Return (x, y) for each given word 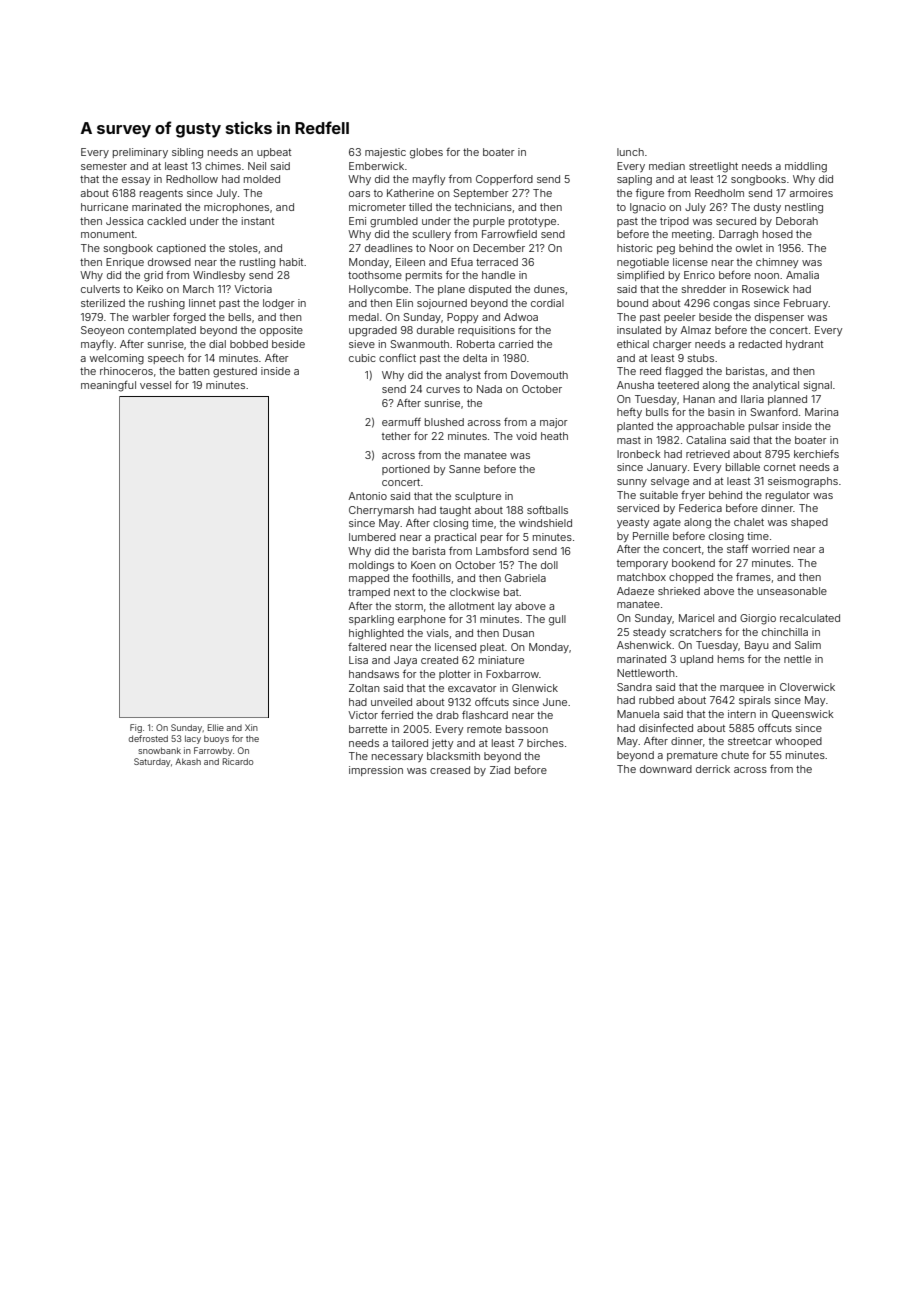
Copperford (504, 180)
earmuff (401, 422)
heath (554, 436)
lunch (630, 152)
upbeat (274, 153)
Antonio (367, 496)
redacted (760, 344)
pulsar (764, 427)
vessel (155, 385)
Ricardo (238, 761)
